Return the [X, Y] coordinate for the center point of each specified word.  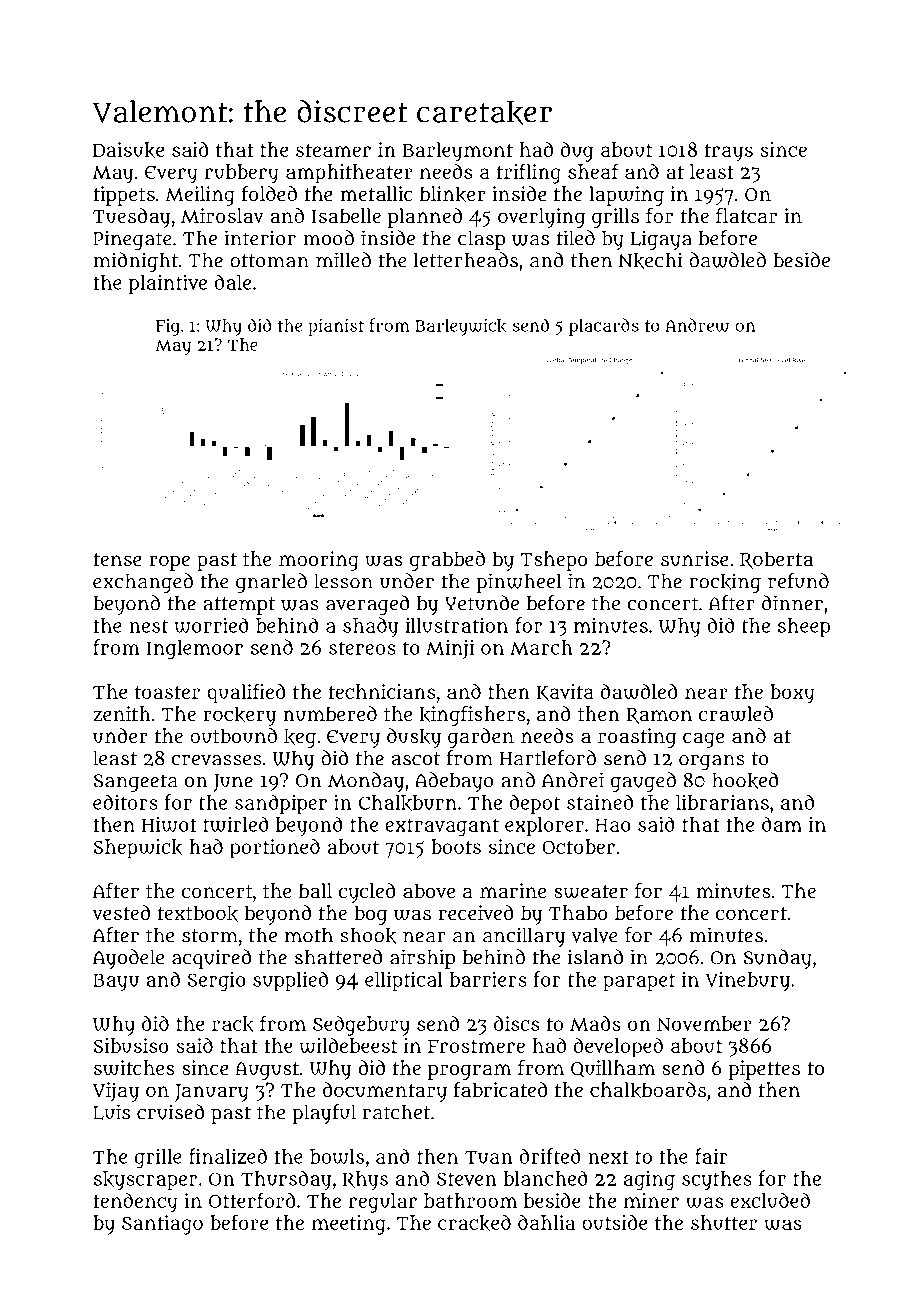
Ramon [659, 716]
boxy [792, 694]
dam [782, 824]
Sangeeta [136, 783]
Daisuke [128, 150]
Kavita [565, 692]
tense [118, 559]
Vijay [116, 1092]
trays [729, 153]
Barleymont [457, 152]
